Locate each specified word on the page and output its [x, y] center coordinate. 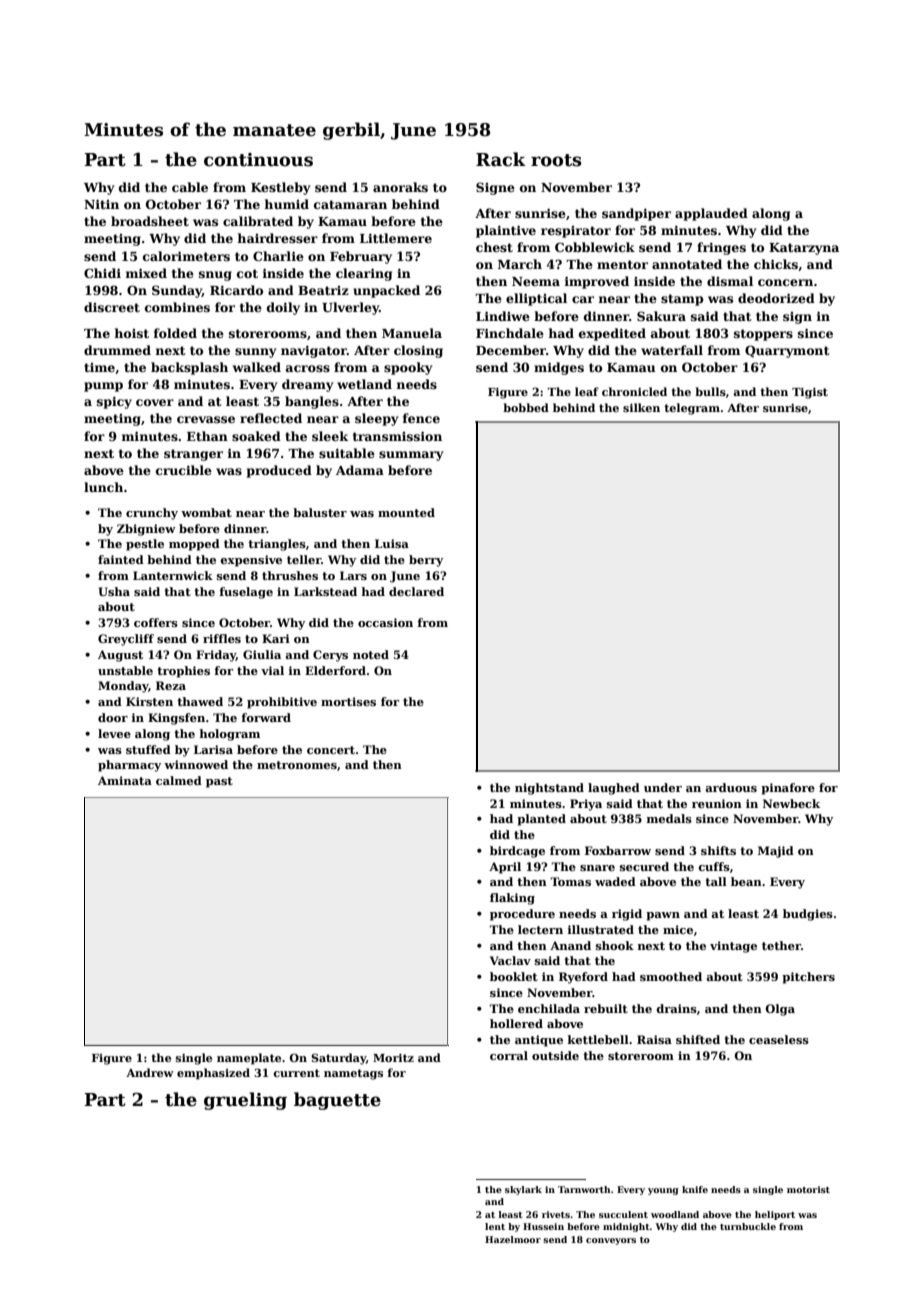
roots [556, 160]
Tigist [810, 393]
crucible [184, 470]
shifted [698, 1039]
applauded [711, 214]
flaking [512, 899]
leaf [587, 391]
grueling [245, 1101]
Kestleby [280, 188]
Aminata [125, 780]
